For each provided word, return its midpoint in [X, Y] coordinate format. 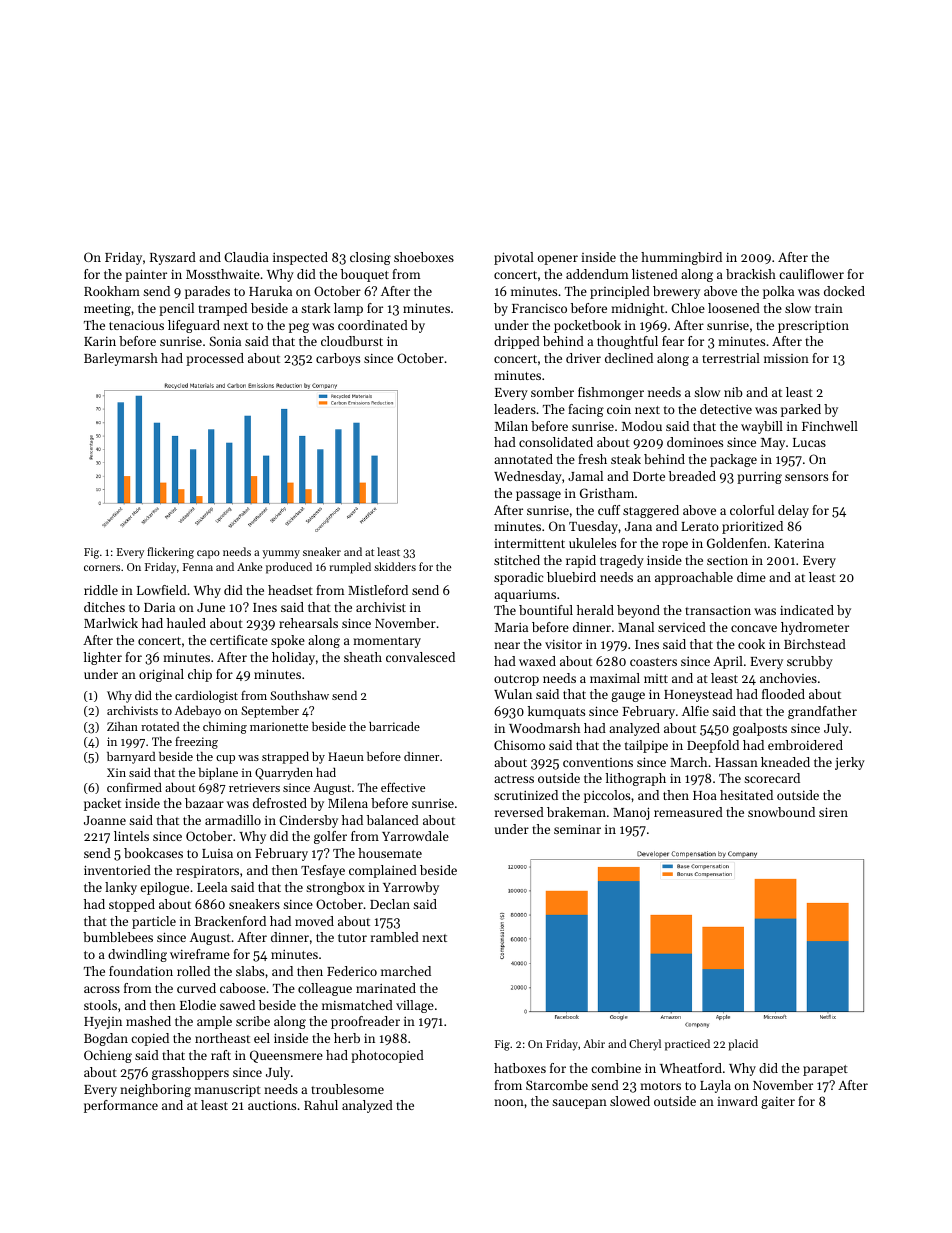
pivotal [514, 258]
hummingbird [681, 258]
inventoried [117, 870]
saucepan [579, 1104]
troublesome [347, 1089]
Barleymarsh [121, 359]
